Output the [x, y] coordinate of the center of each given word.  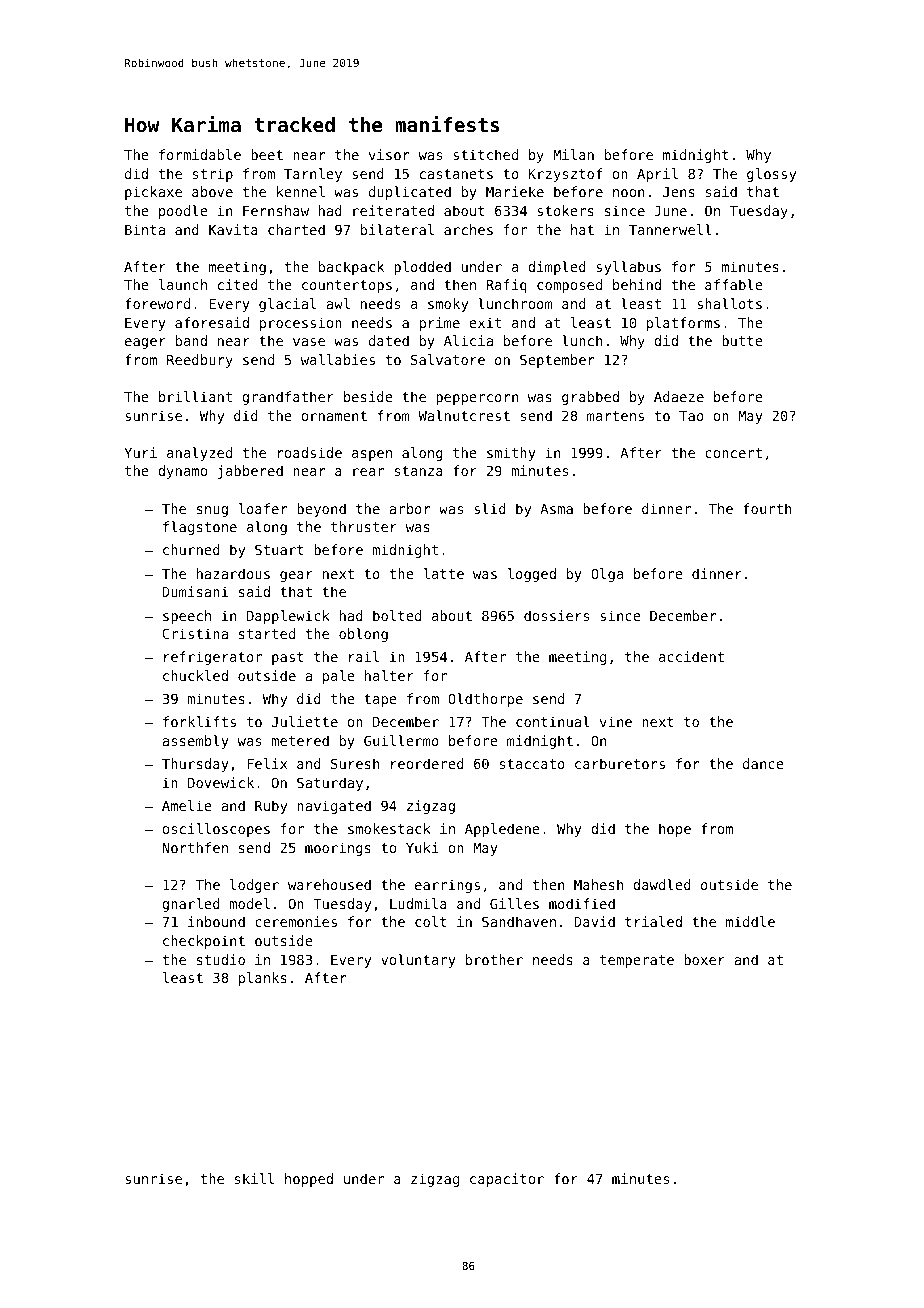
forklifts [199, 721]
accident [691, 656]
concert [733, 453]
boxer [704, 959]
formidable [200, 154]
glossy [771, 175]
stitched [485, 154]
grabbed [590, 398]
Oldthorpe [485, 700]
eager [145, 343]
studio [221, 959]
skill [254, 1178]
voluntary [418, 961]
